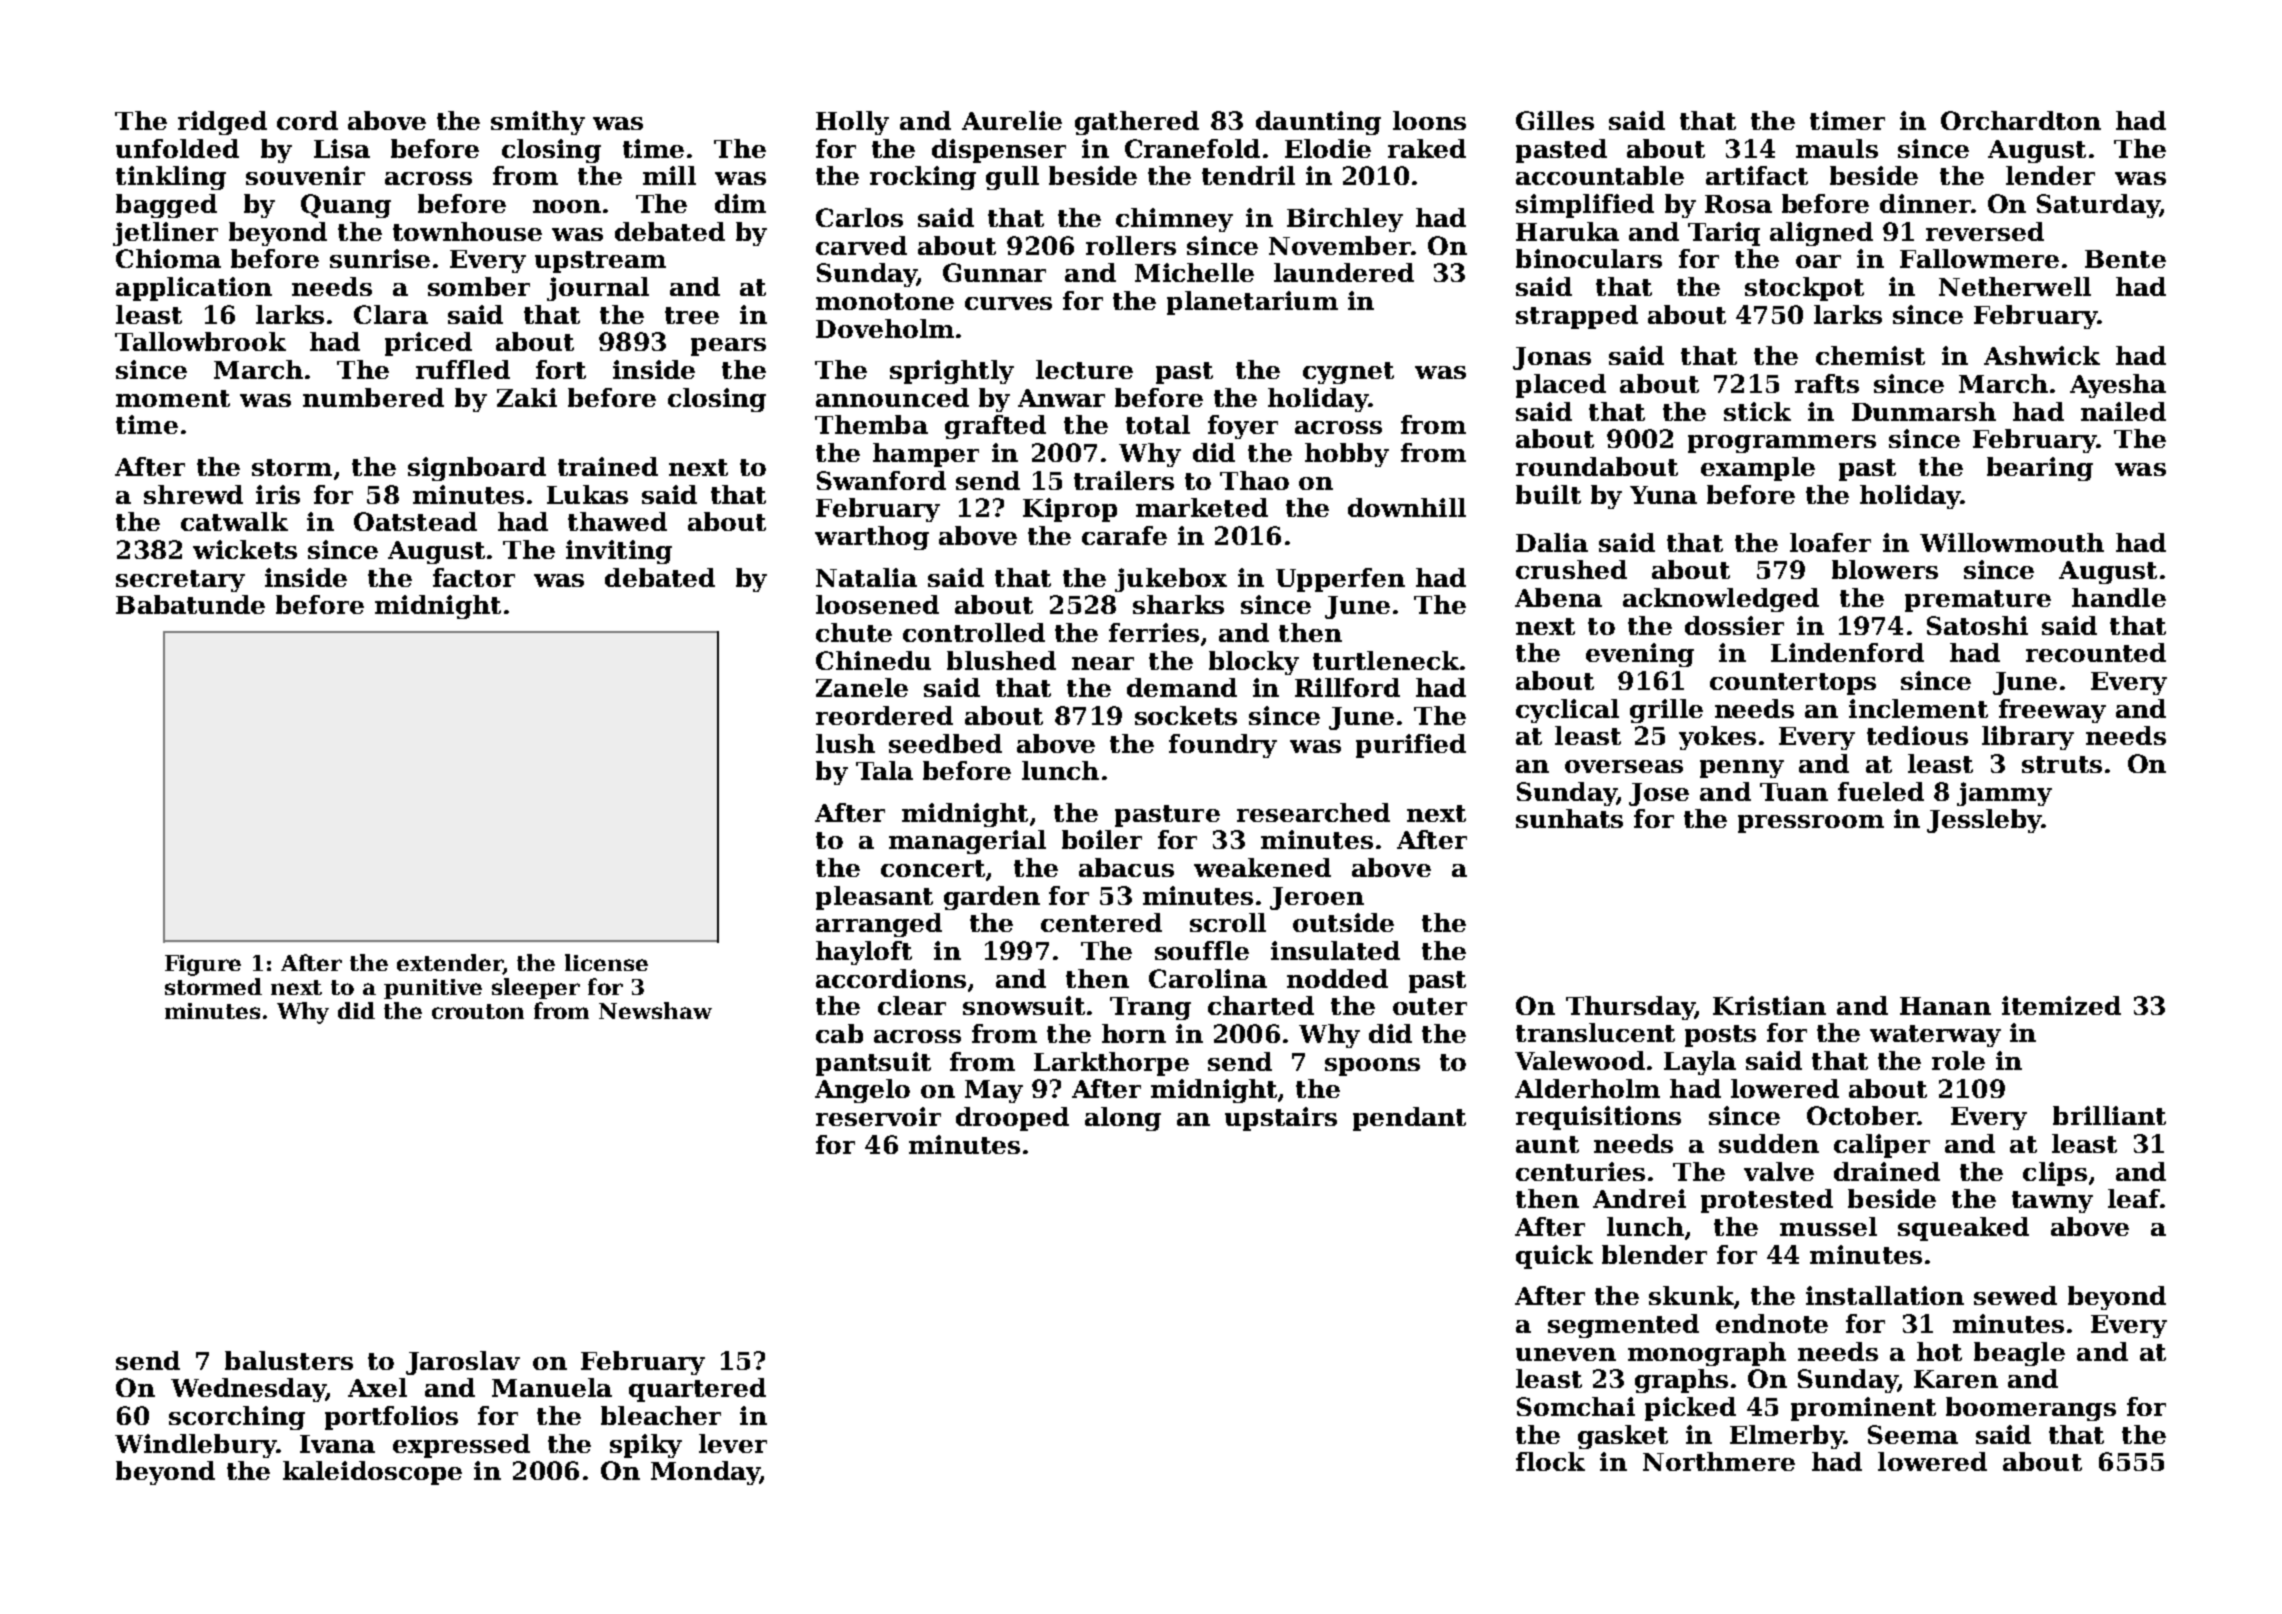  What do you see at coordinates (1569, 818) in the image?
I see `sunhats` at bounding box center [1569, 818].
